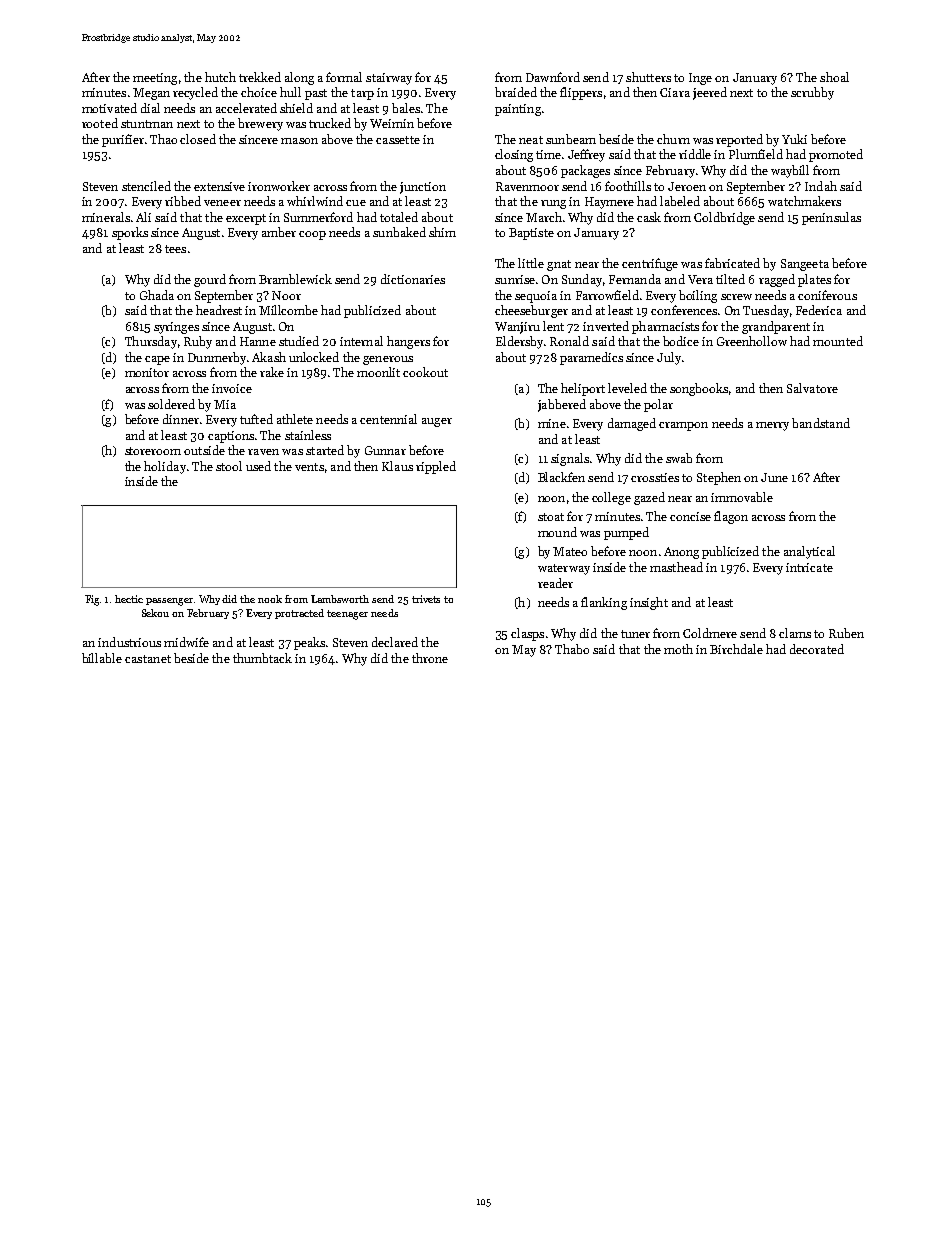  I want to click on Sunday, so click(582, 280).
